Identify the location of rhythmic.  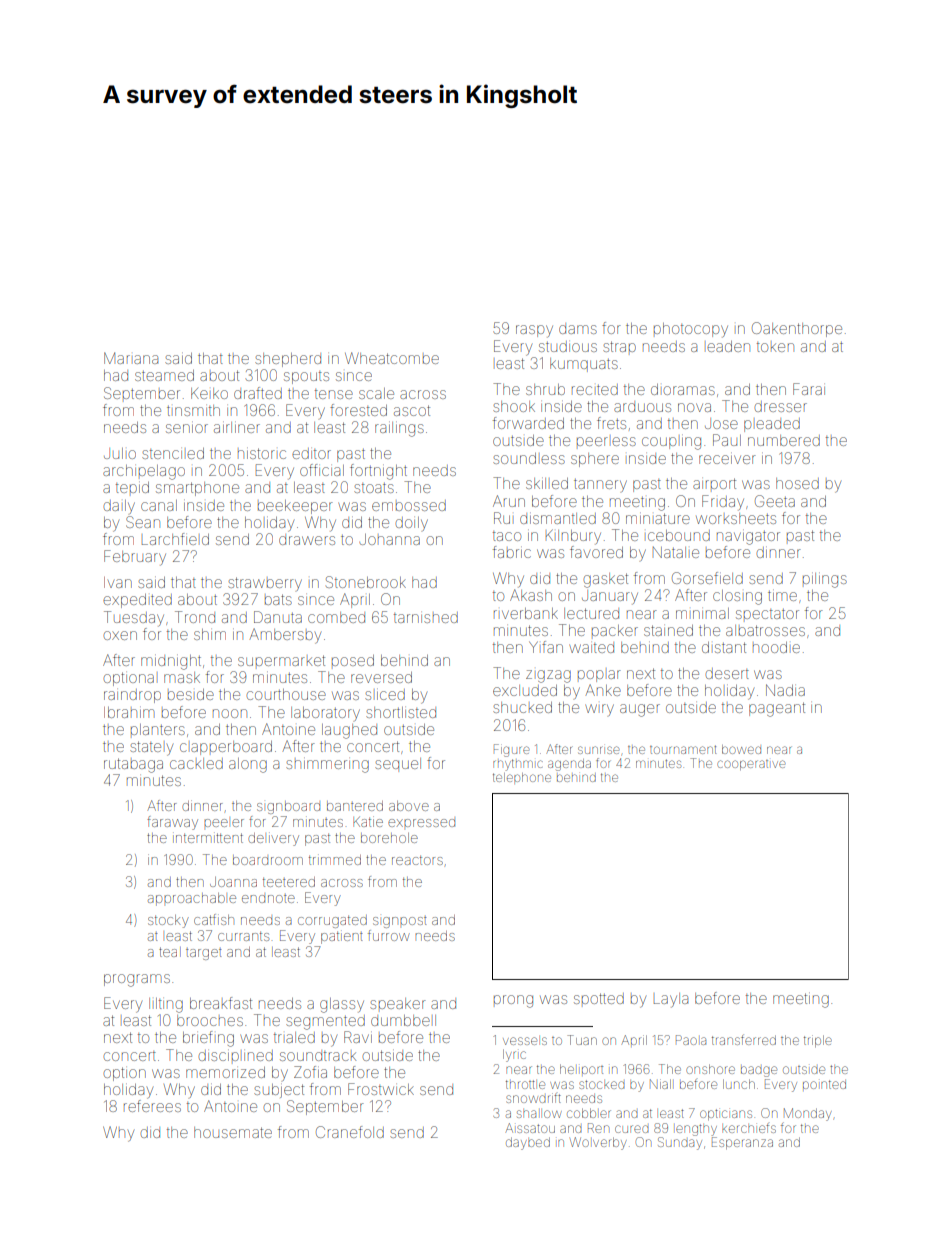
(518, 765).
